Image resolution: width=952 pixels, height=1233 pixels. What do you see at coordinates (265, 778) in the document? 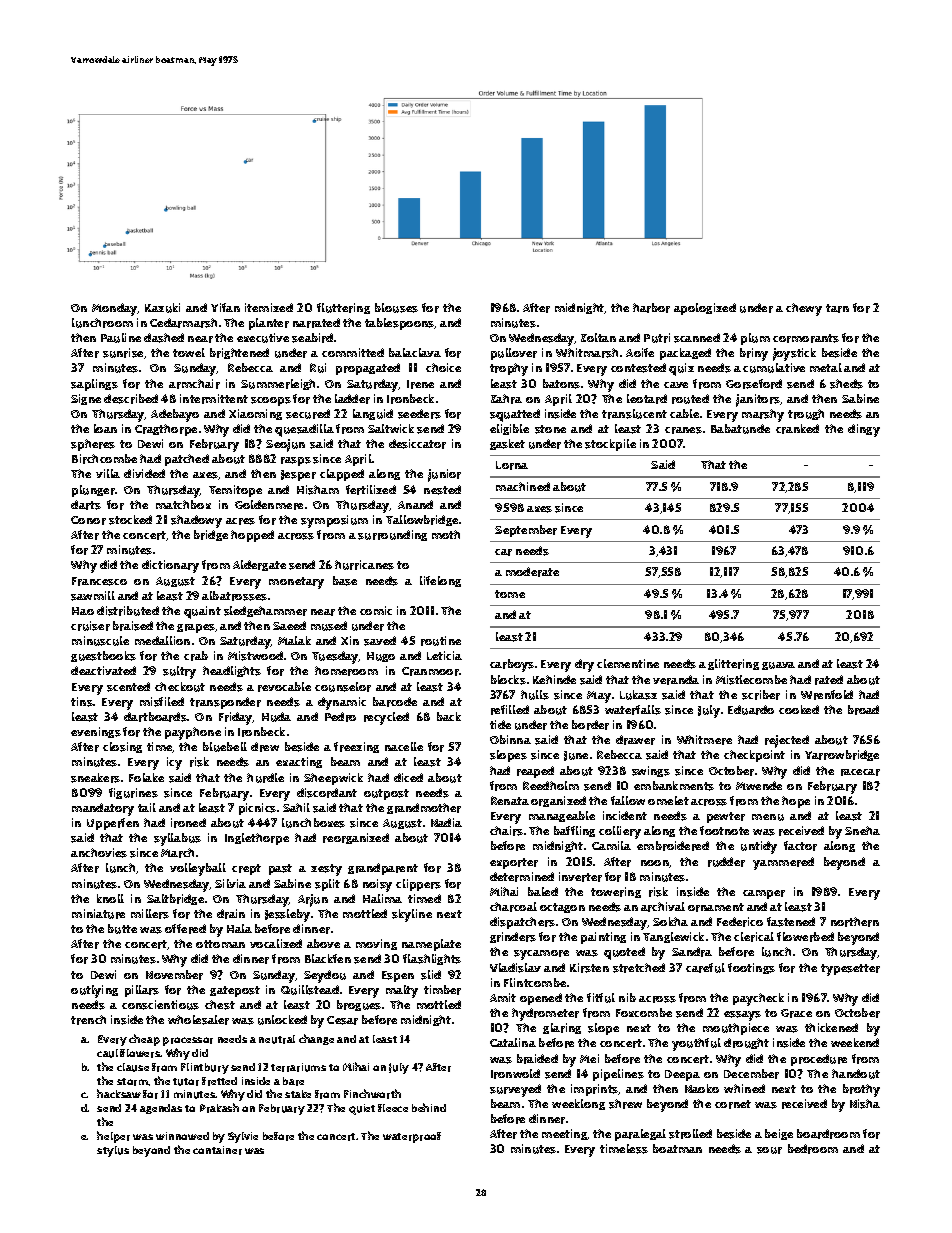
I see `hurdle` at bounding box center [265, 778].
